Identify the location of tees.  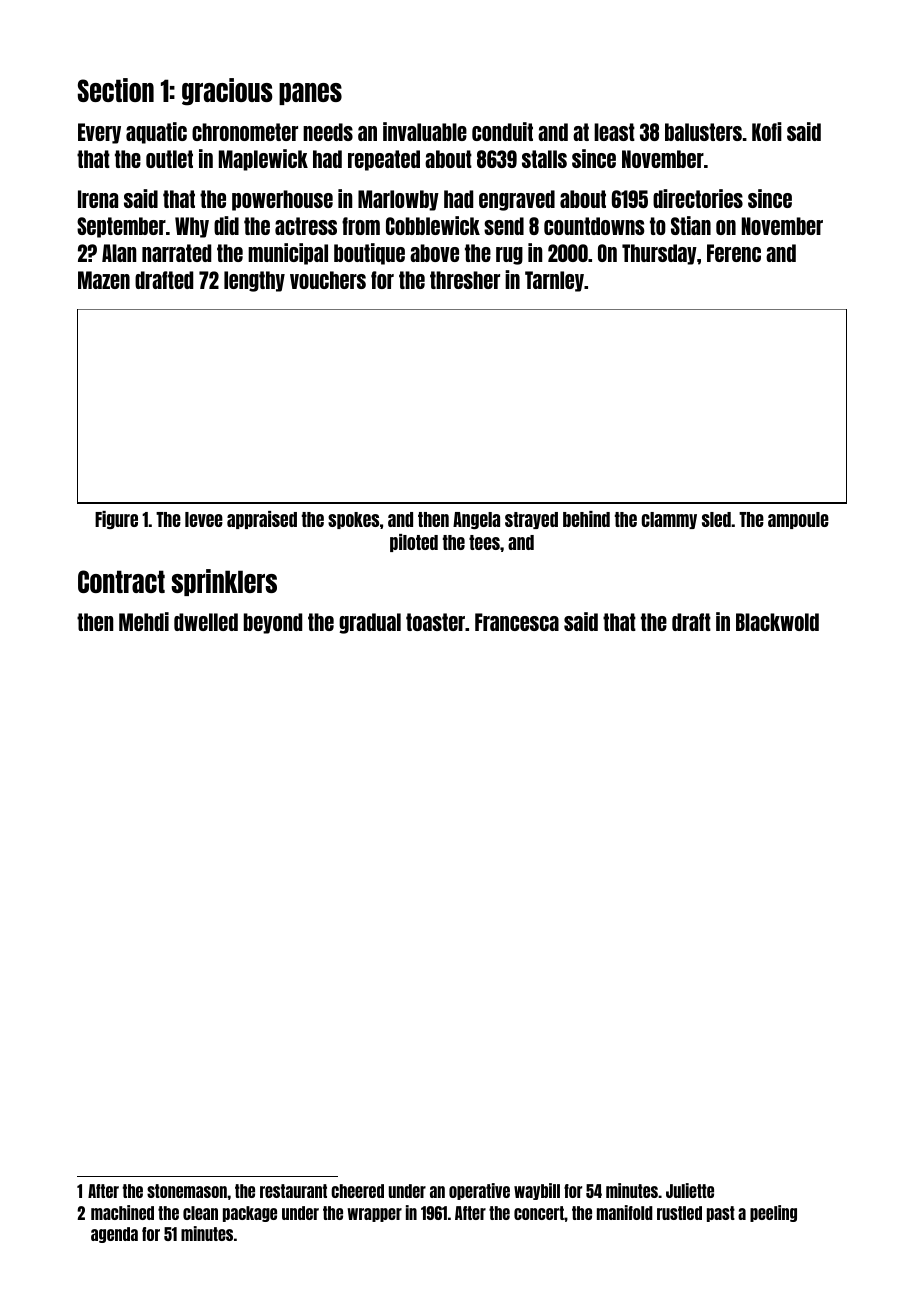
(484, 542).
